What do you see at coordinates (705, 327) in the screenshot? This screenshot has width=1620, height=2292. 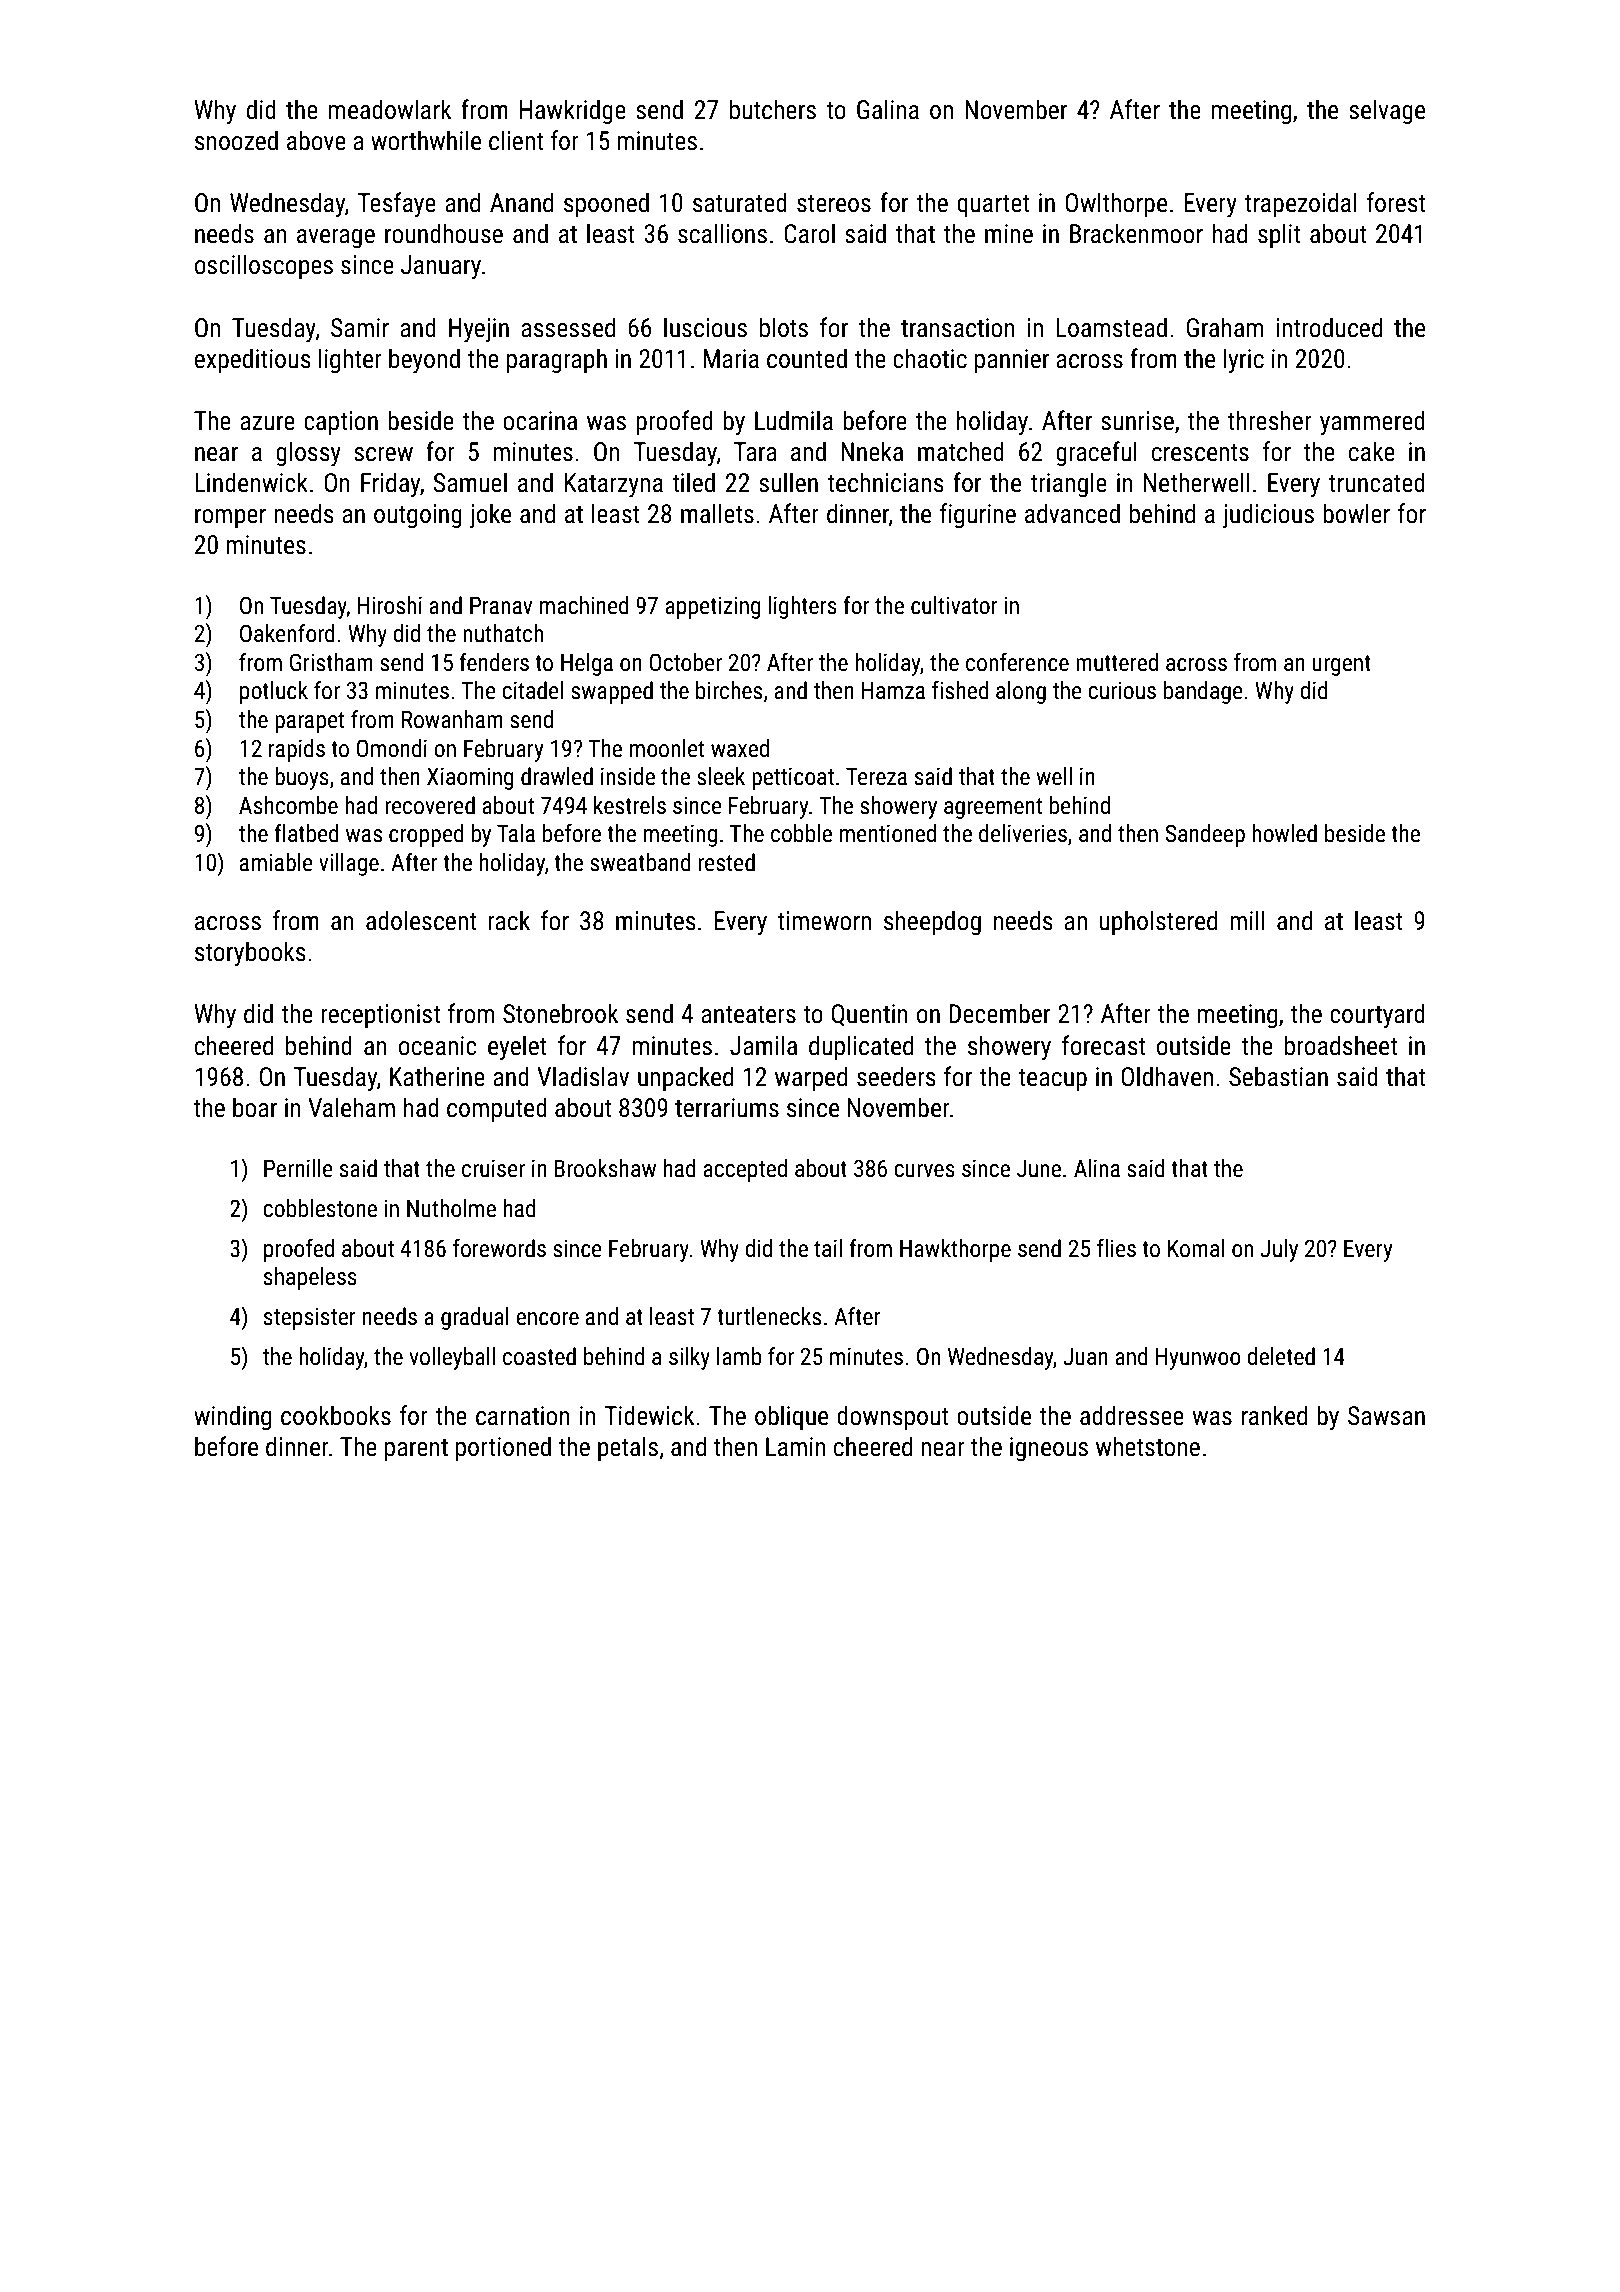 I see `luscious` at bounding box center [705, 327].
